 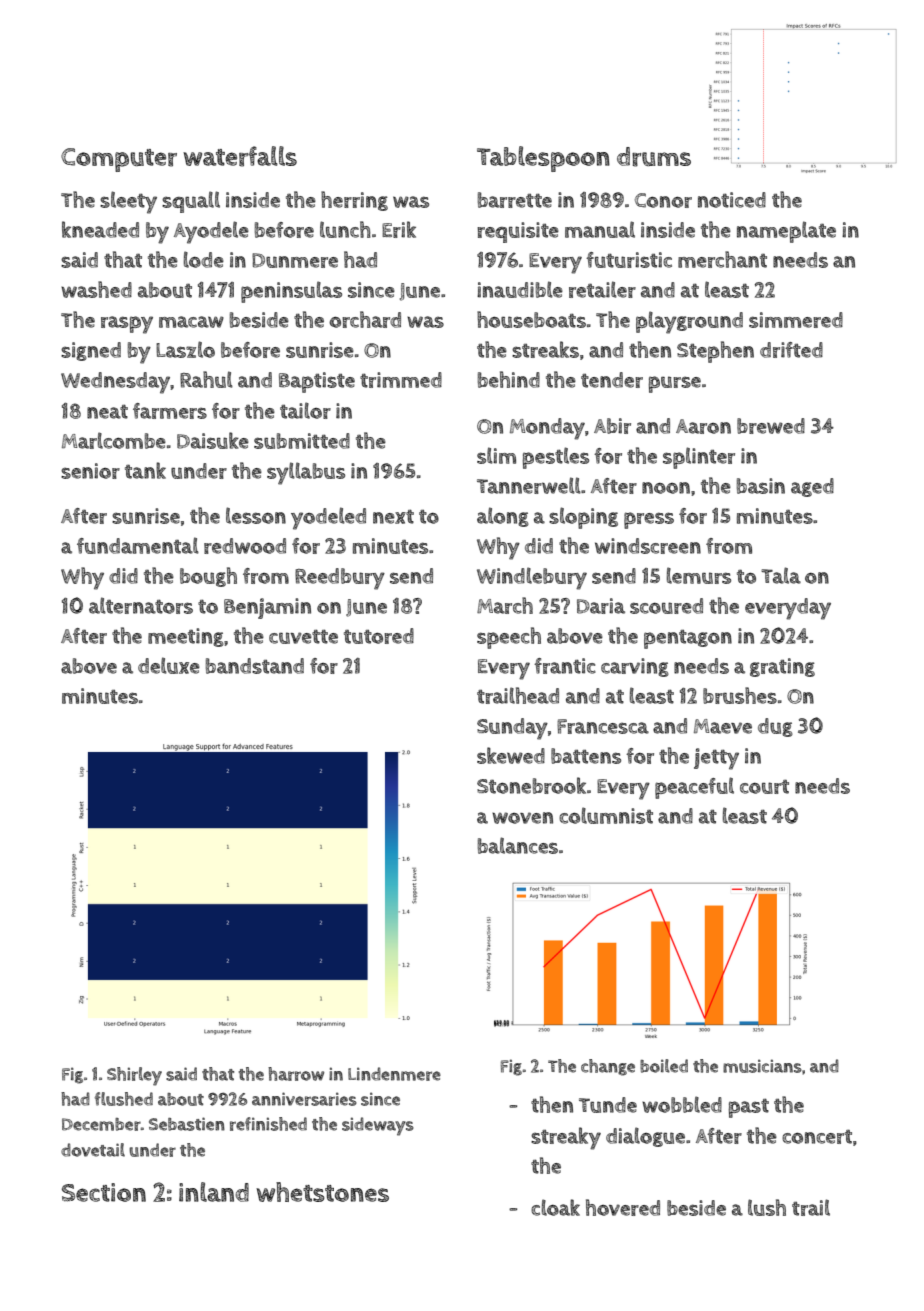 What do you see at coordinates (555, 1207) in the page?
I see `cloak` at bounding box center [555, 1207].
